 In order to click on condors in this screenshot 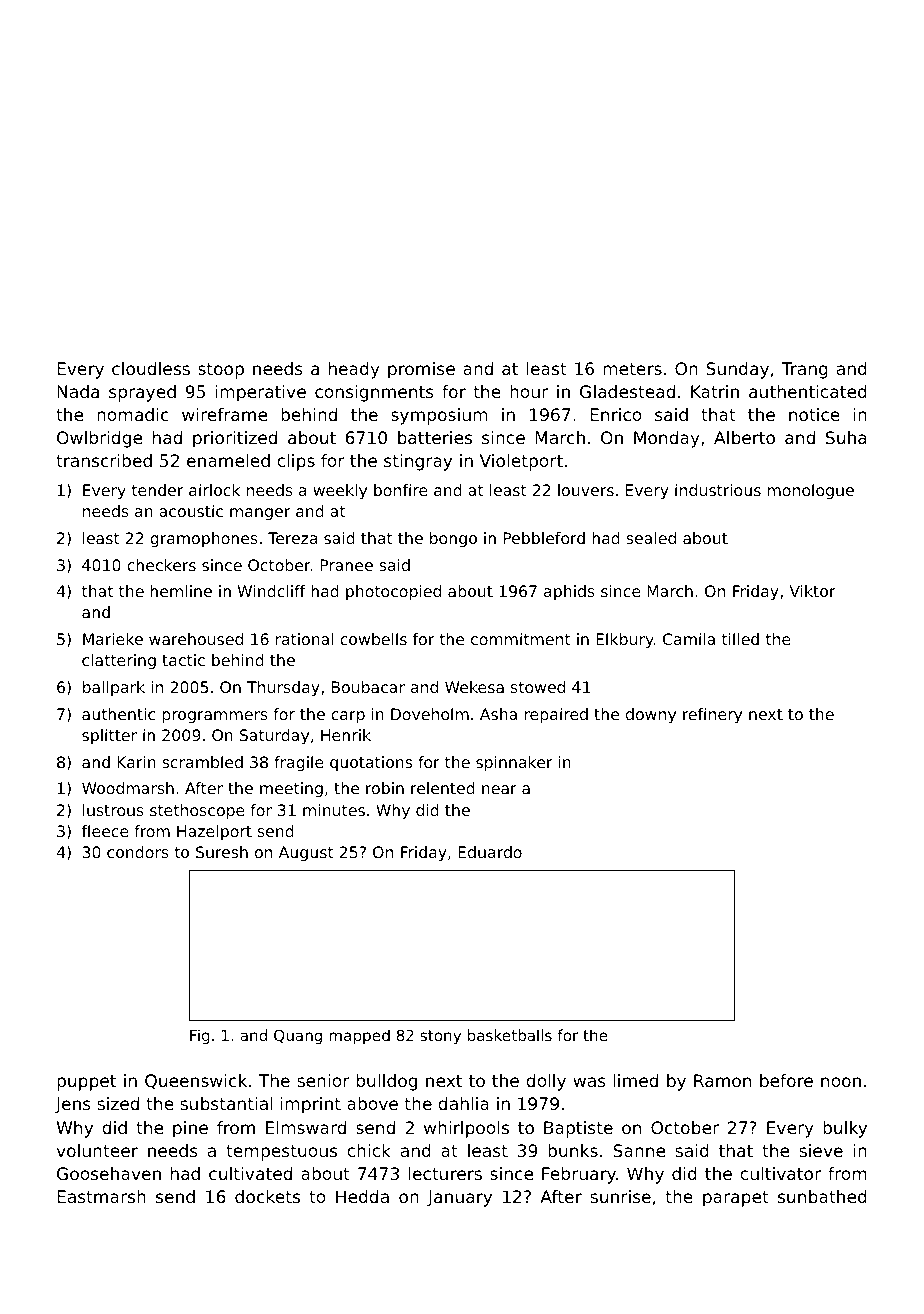, I will do `click(138, 852)`.
